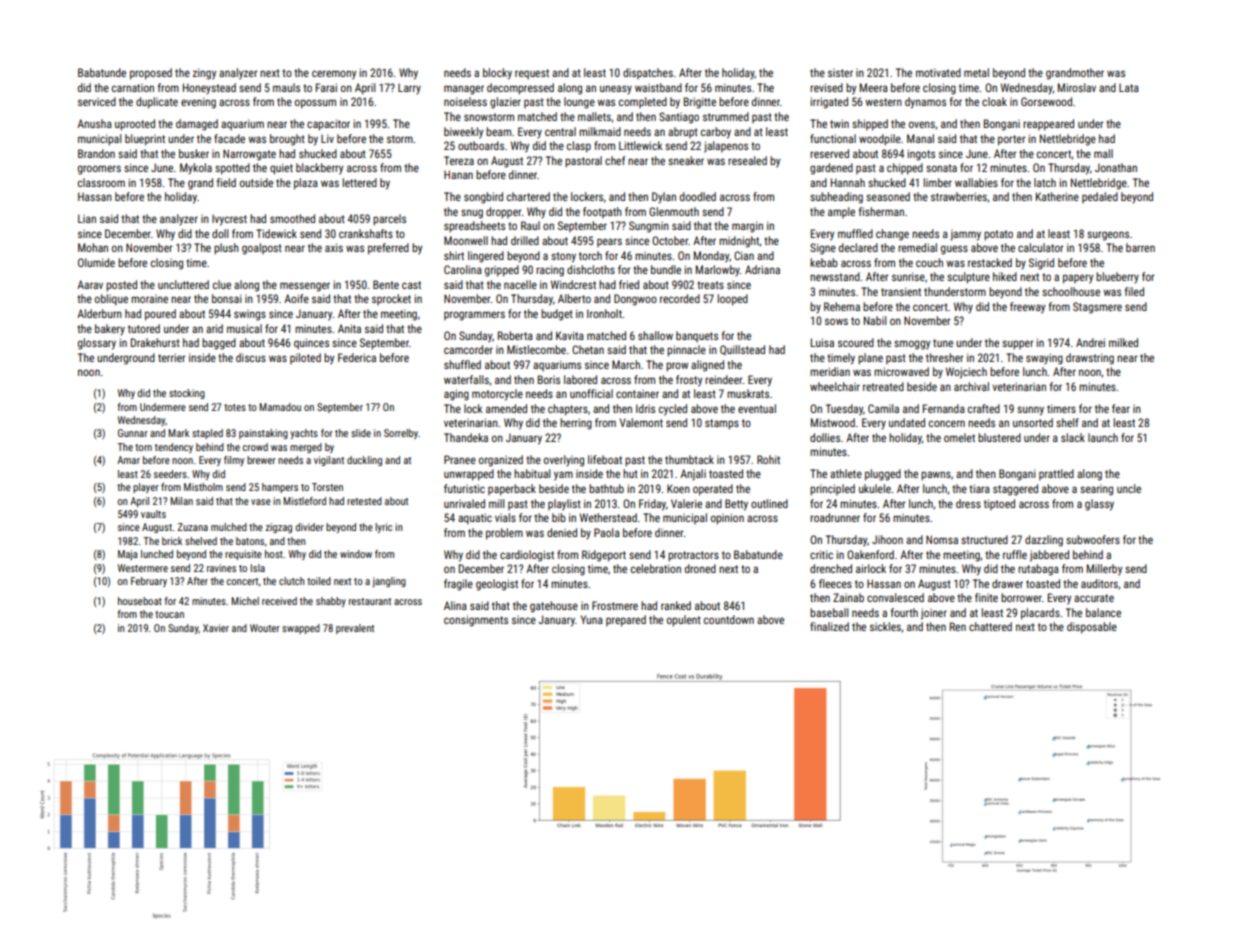 The height and width of the screenshot is (952, 1233). What do you see at coordinates (97, 344) in the screenshot?
I see `glossary` at bounding box center [97, 344].
